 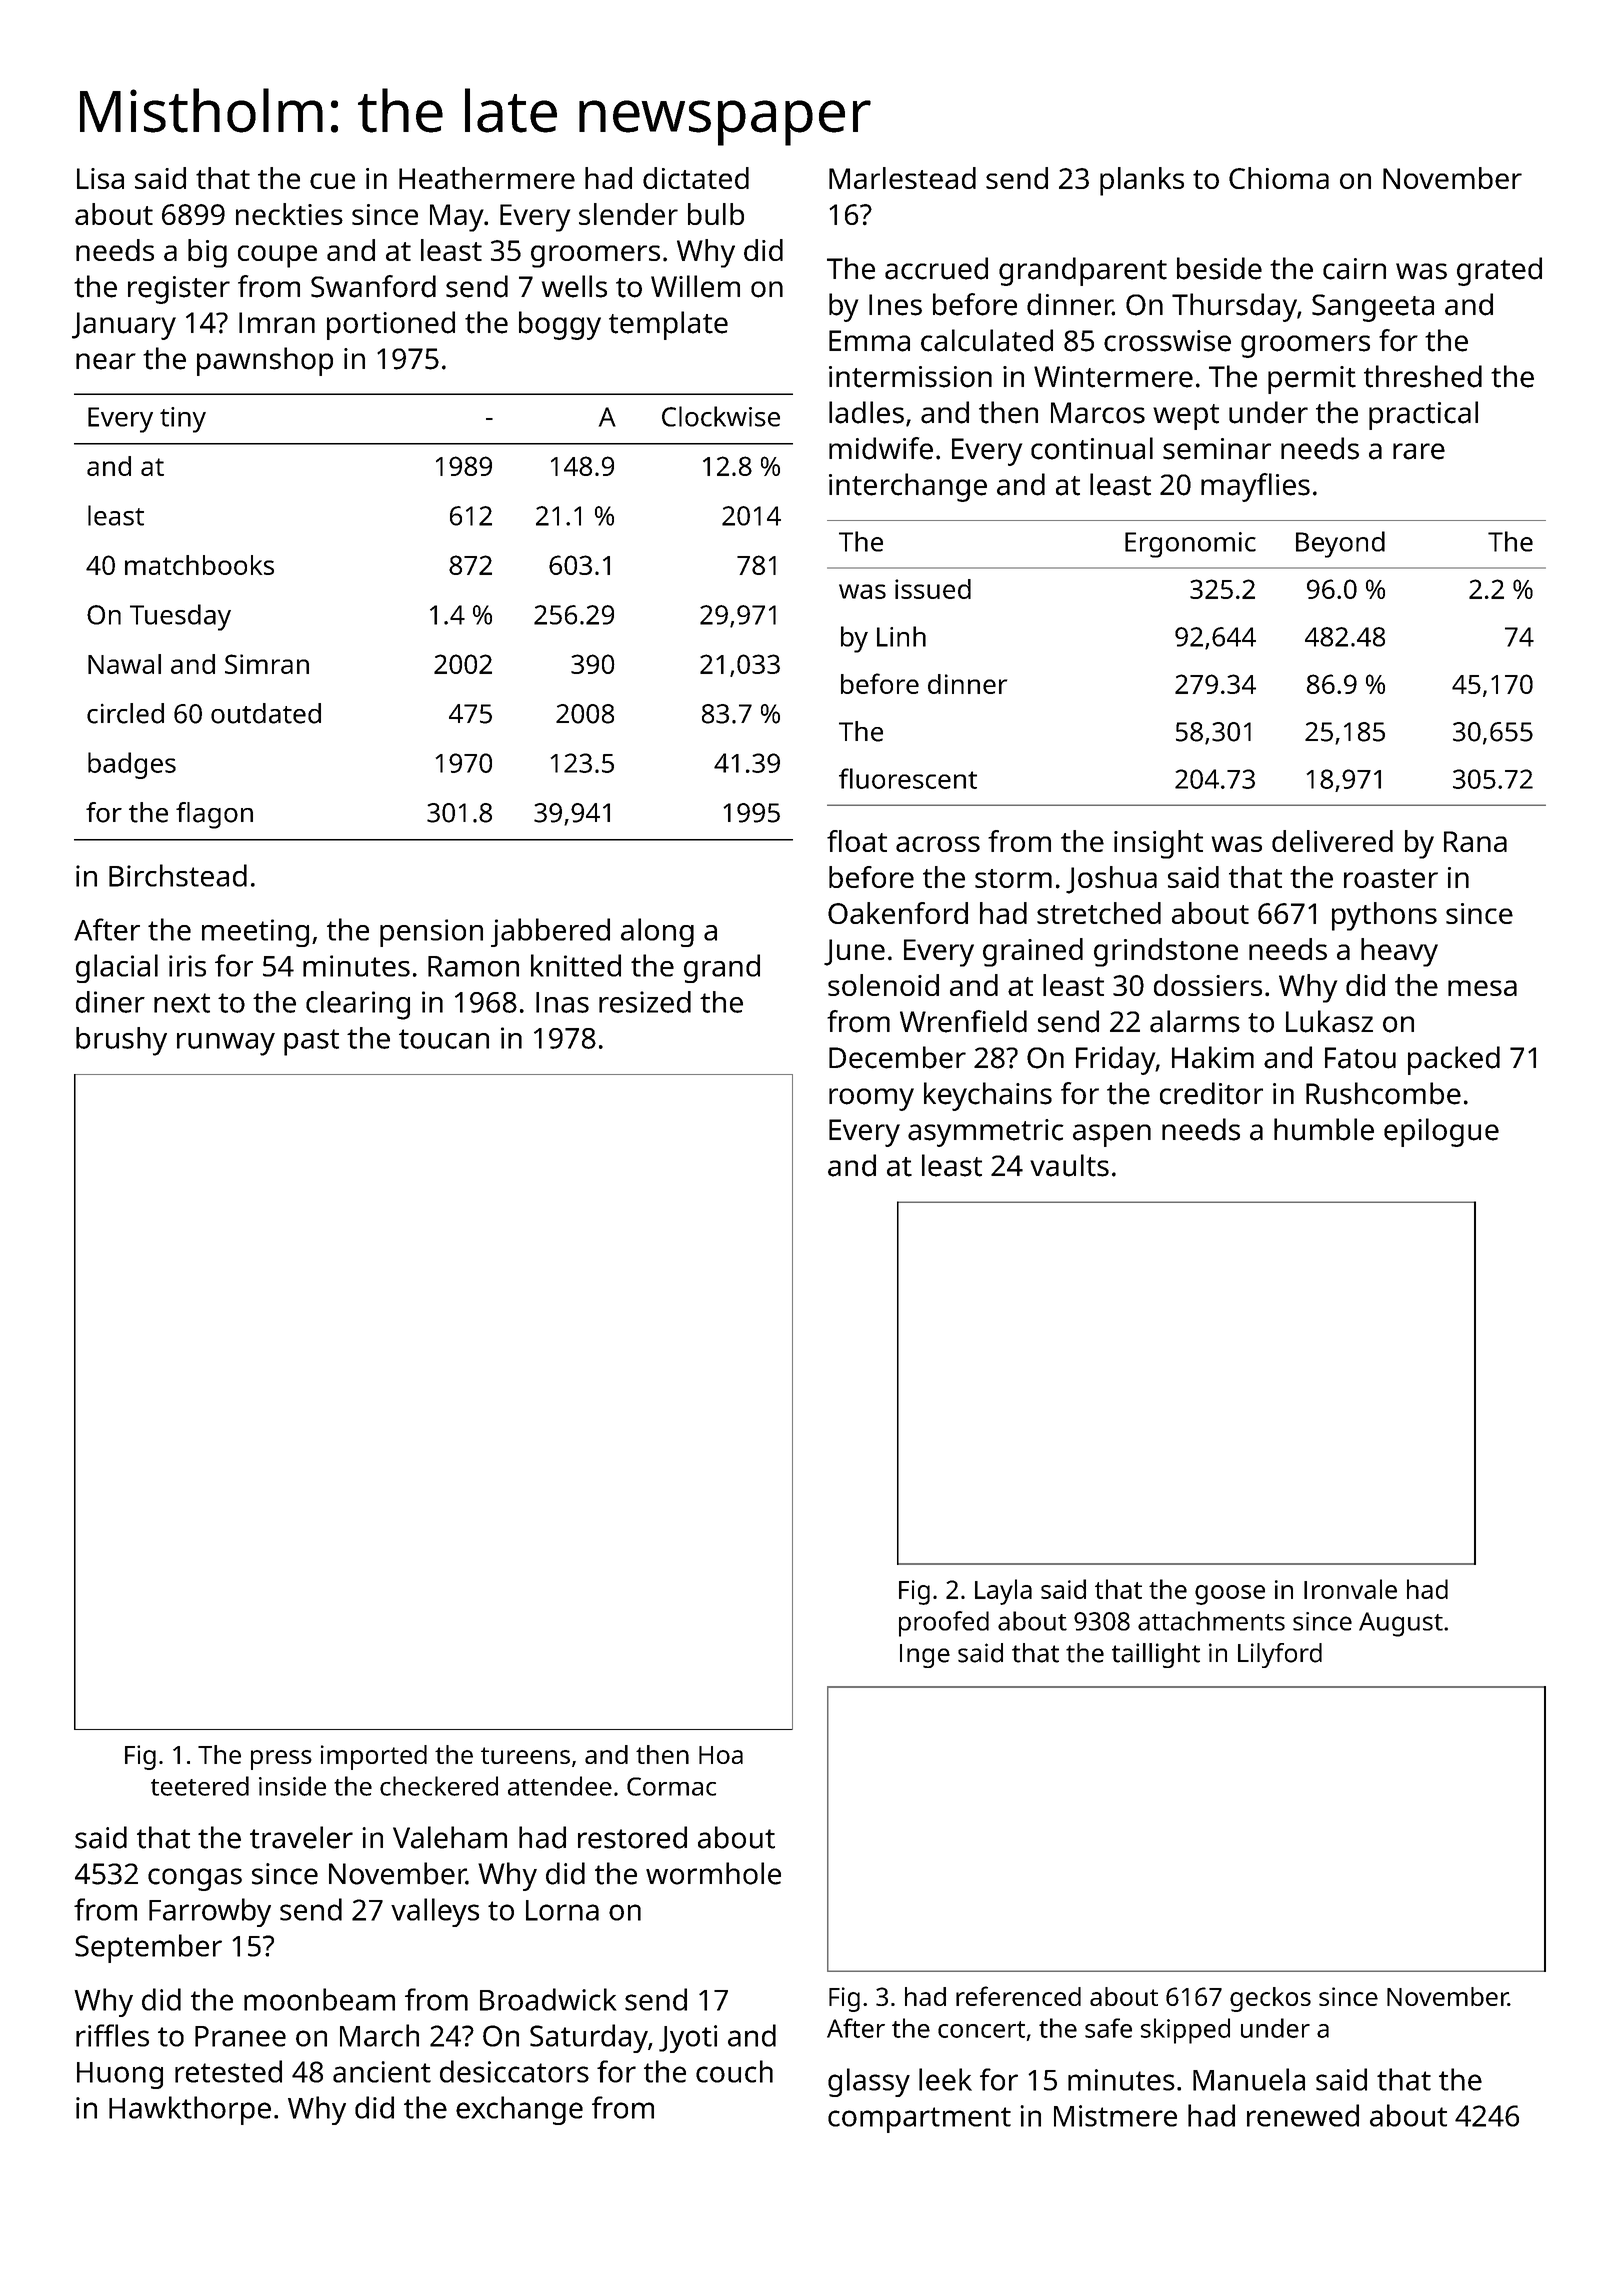 What do you see at coordinates (100, 178) in the page?
I see `Lisa` at bounding box center [100, 178].
